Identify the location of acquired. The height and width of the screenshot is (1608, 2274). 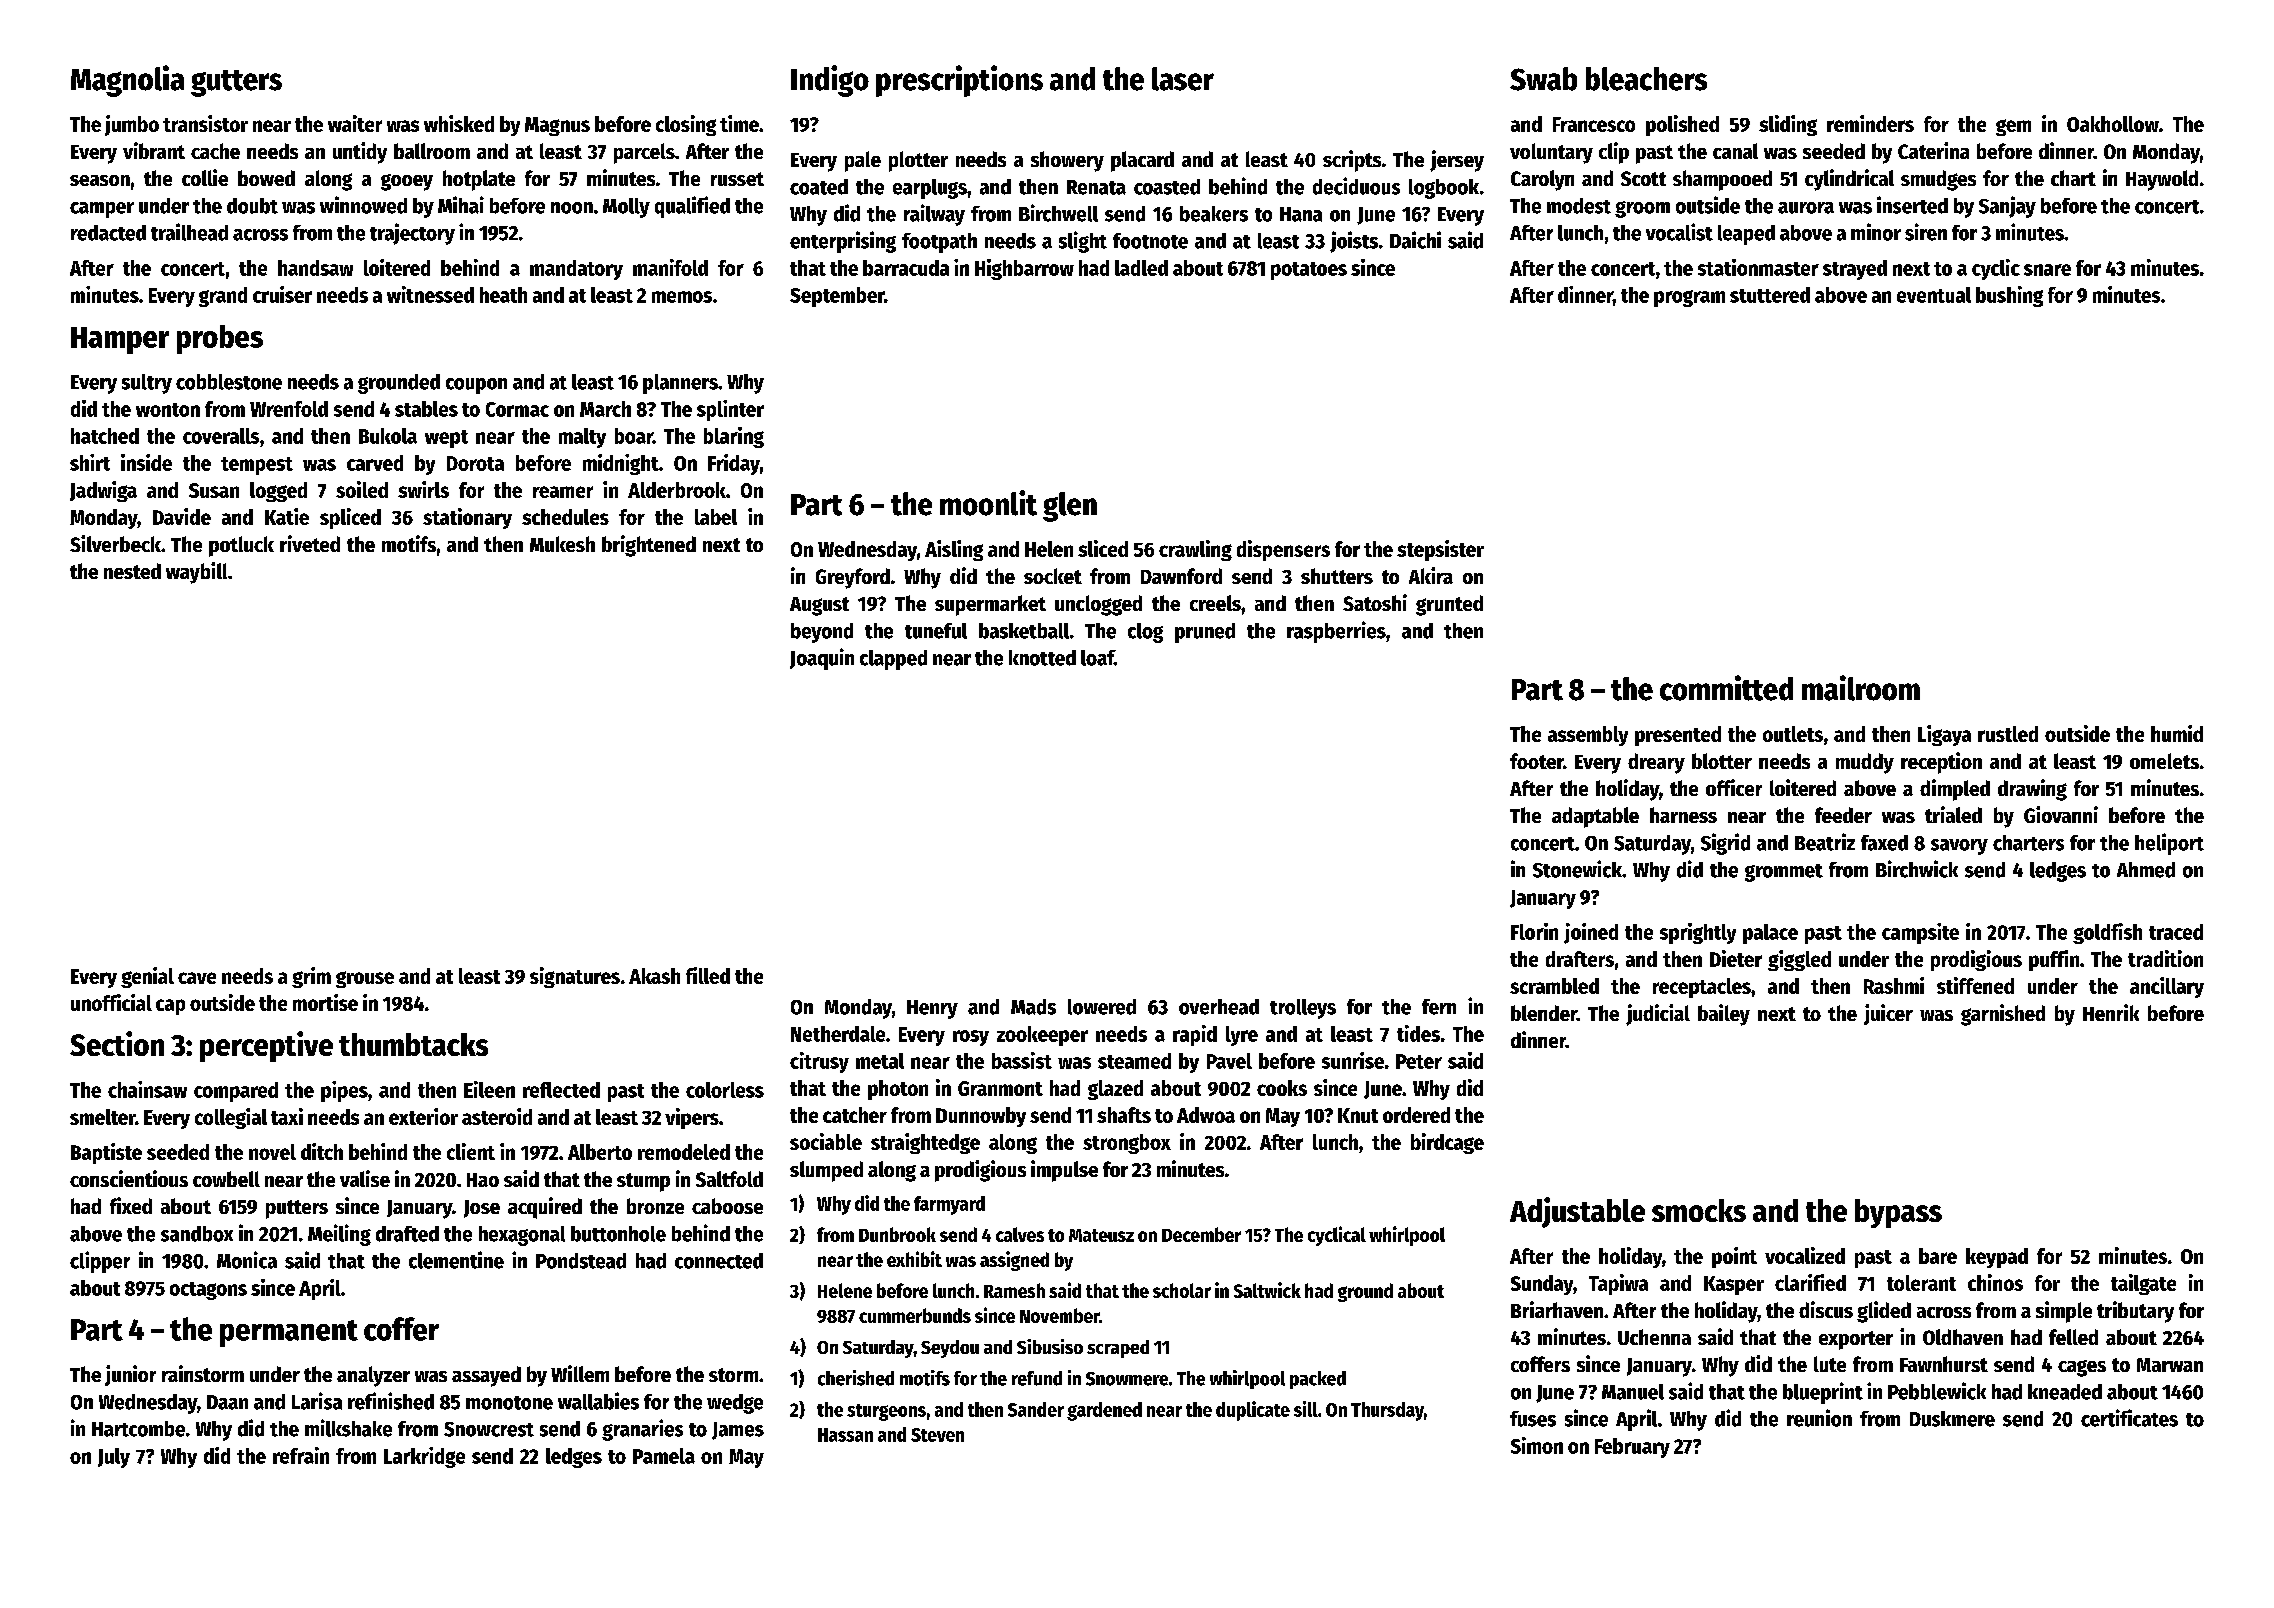
(545, 1208).
